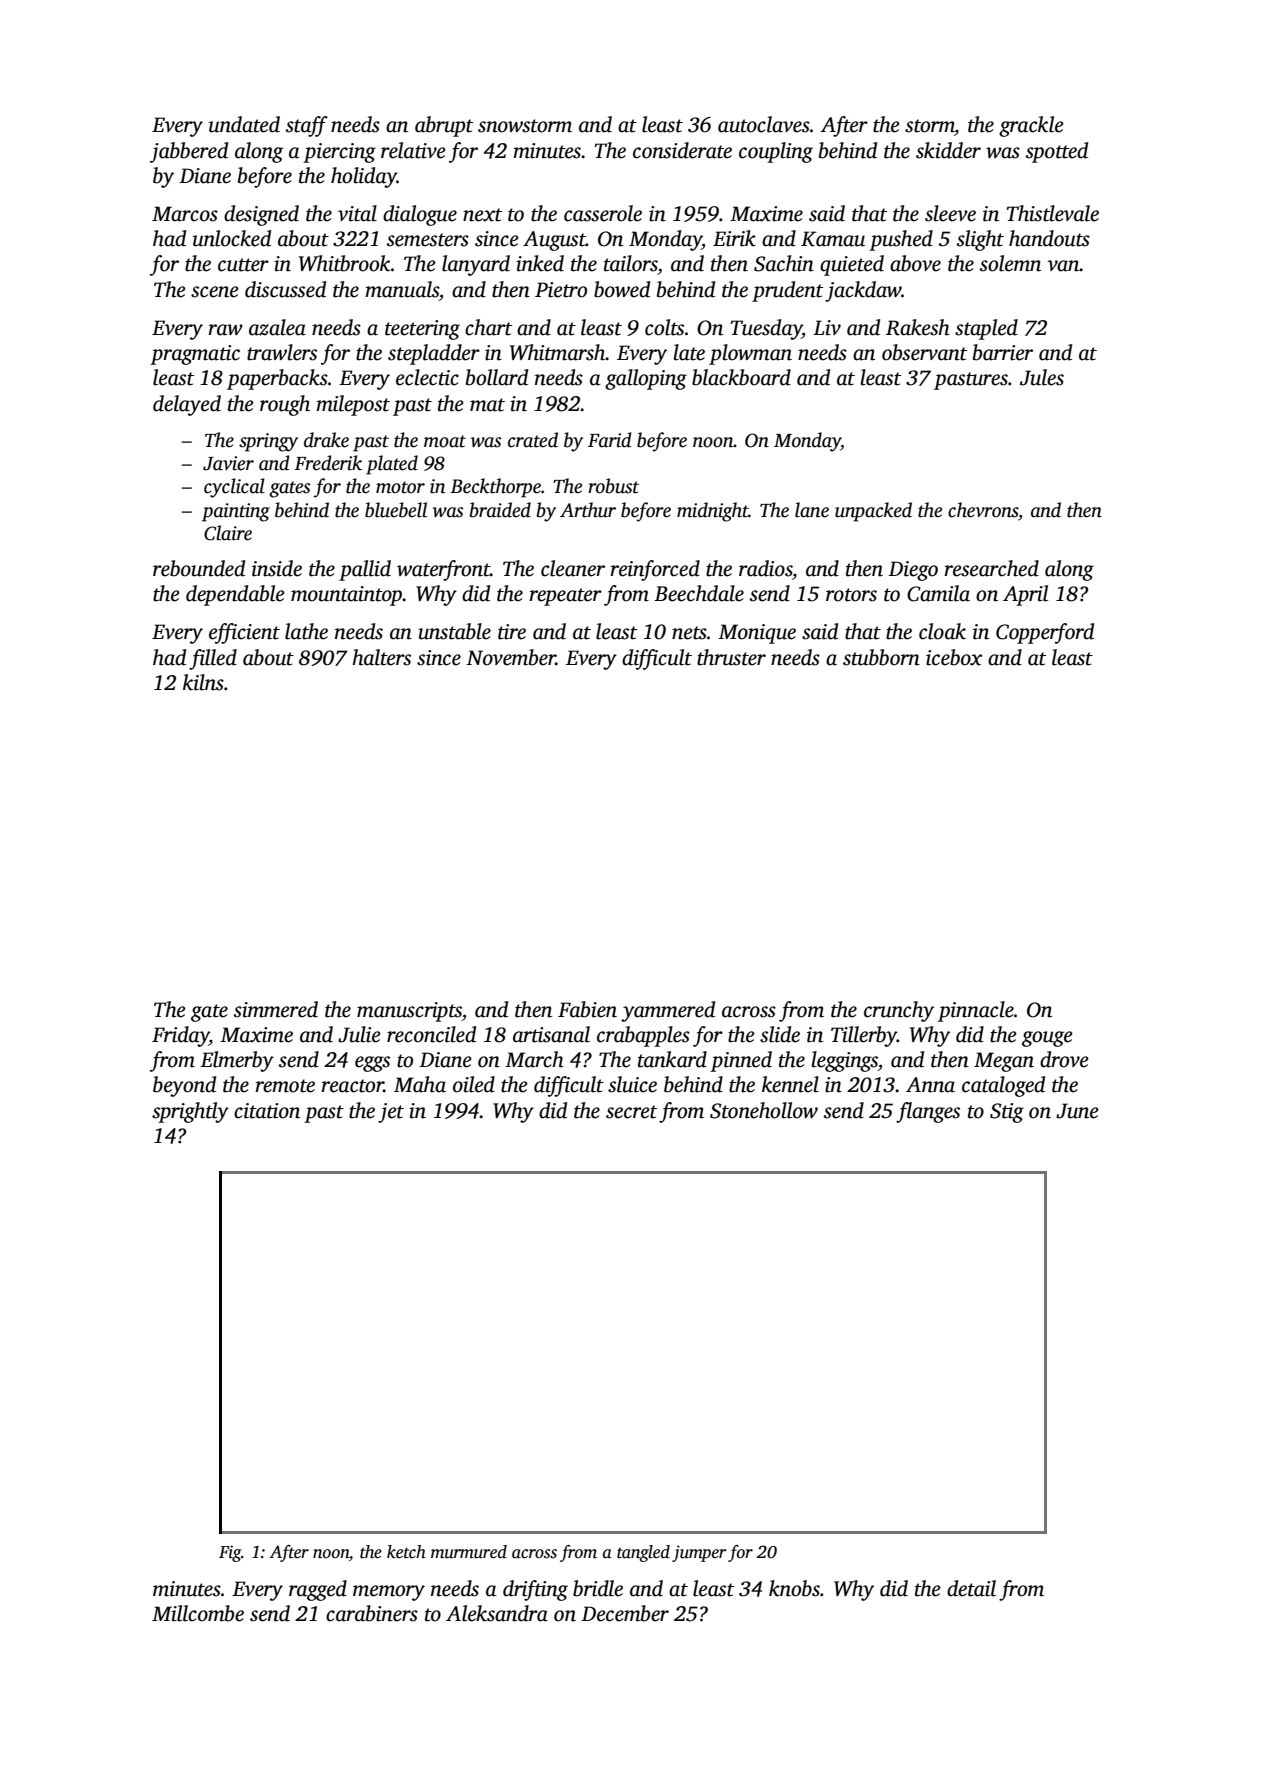 This screenshot has width=1266, height=1790. I want to click on December, so click(625, 1613).
